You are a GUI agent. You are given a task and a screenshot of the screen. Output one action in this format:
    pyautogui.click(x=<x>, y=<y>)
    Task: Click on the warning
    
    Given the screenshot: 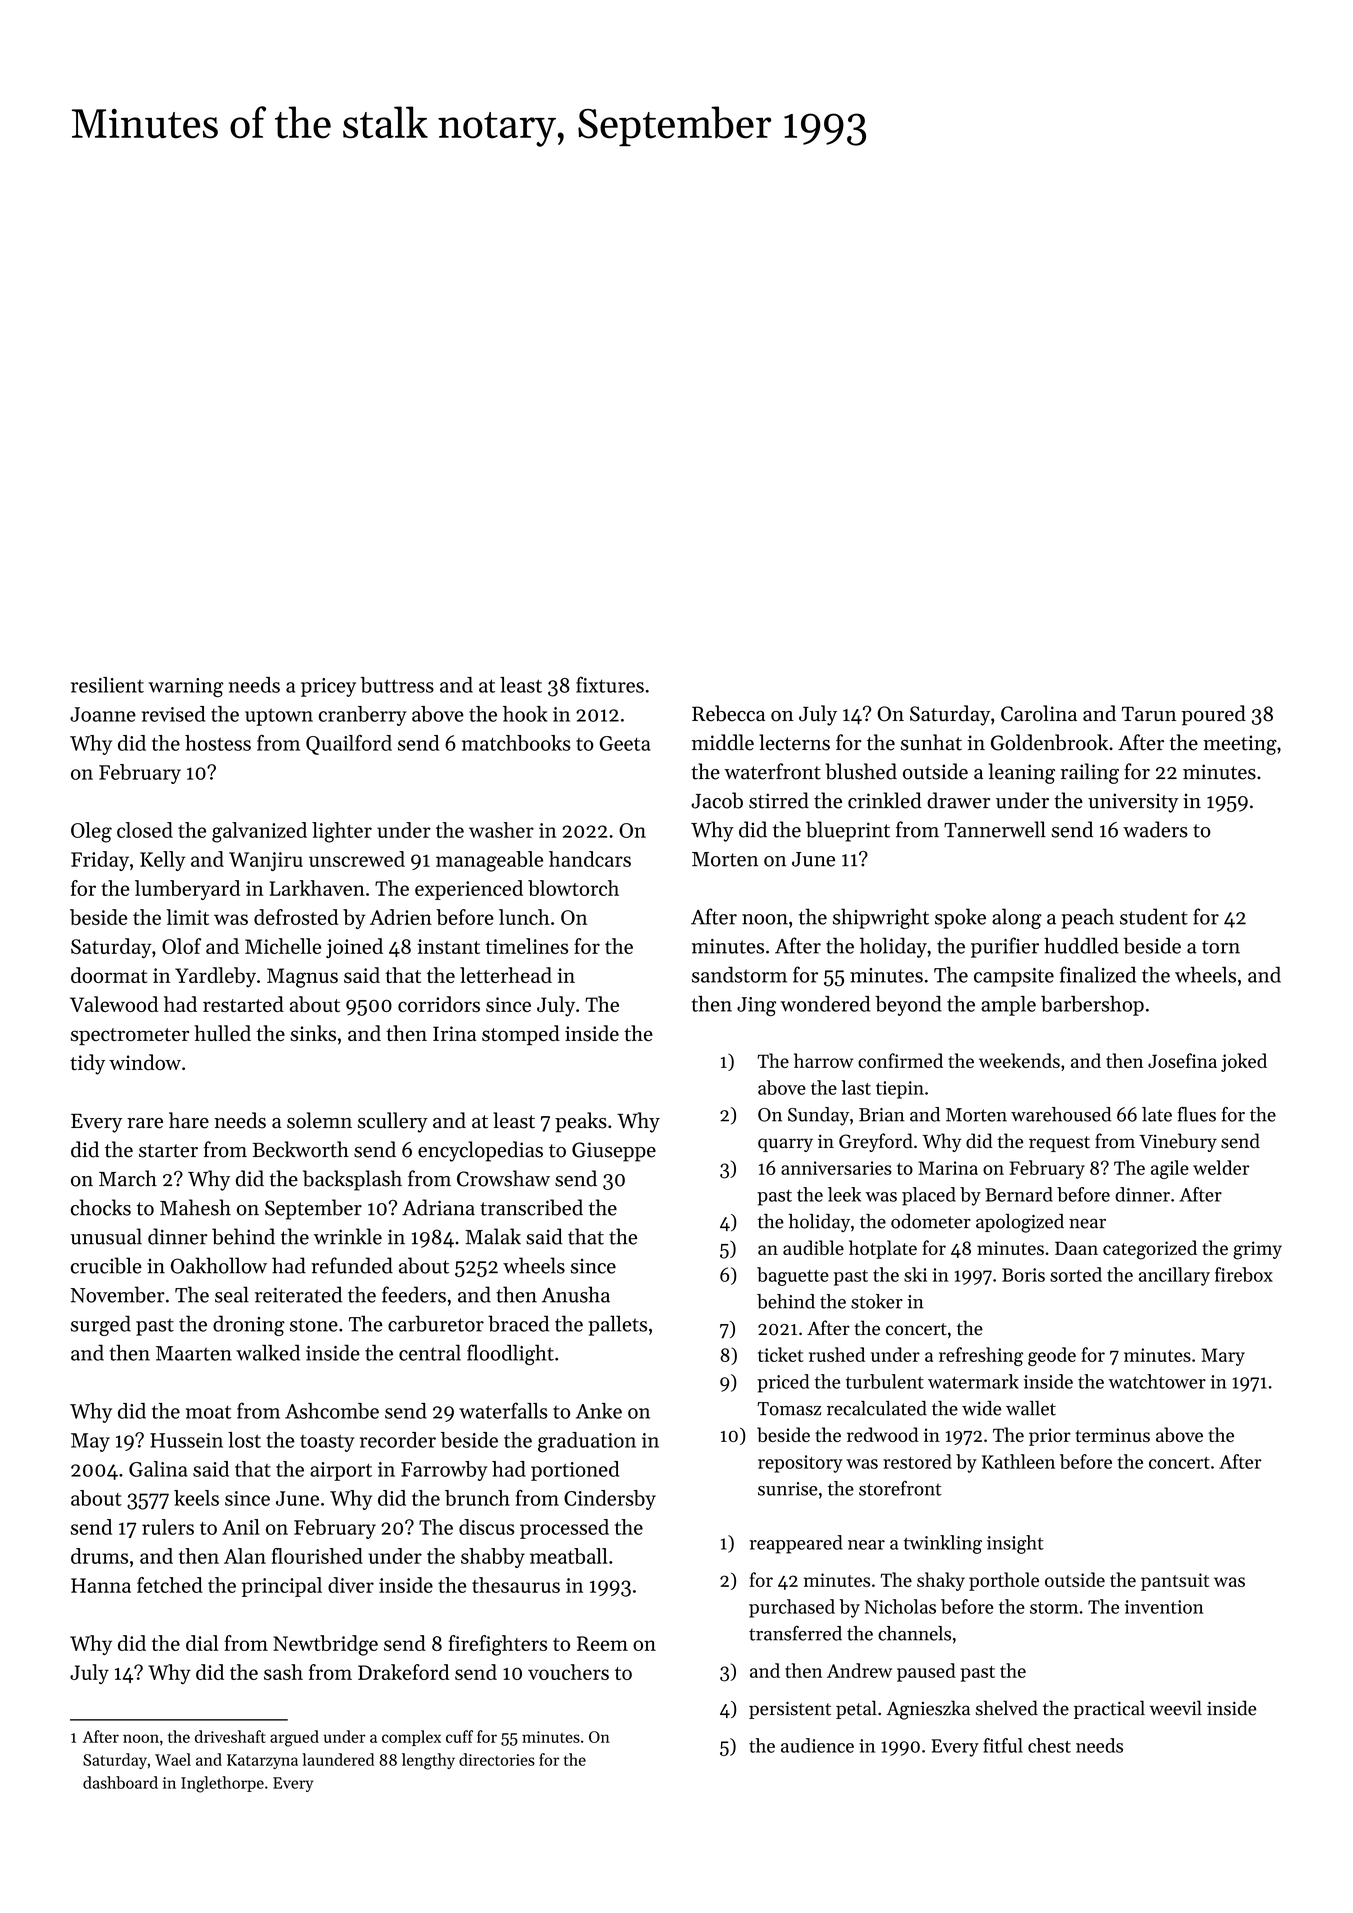 What is the action you would take?
    pyautogui.click(x=186, y=688)
